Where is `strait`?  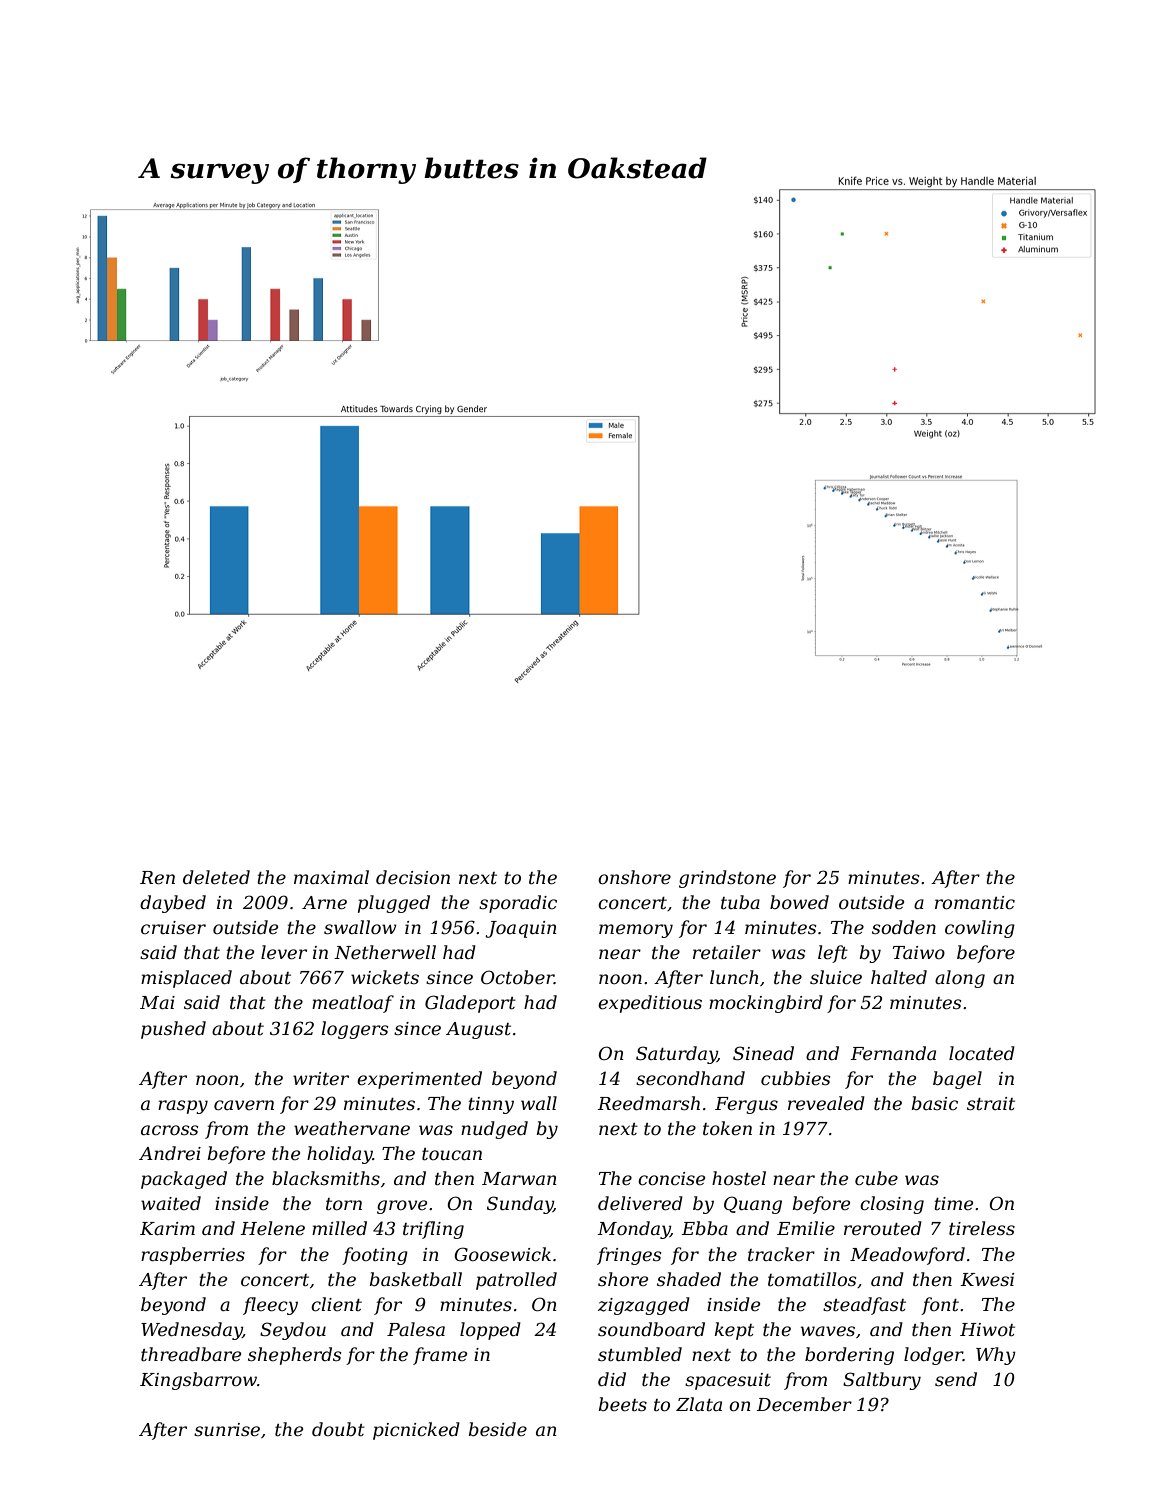
strait is located at coordinates (991, 1104).
